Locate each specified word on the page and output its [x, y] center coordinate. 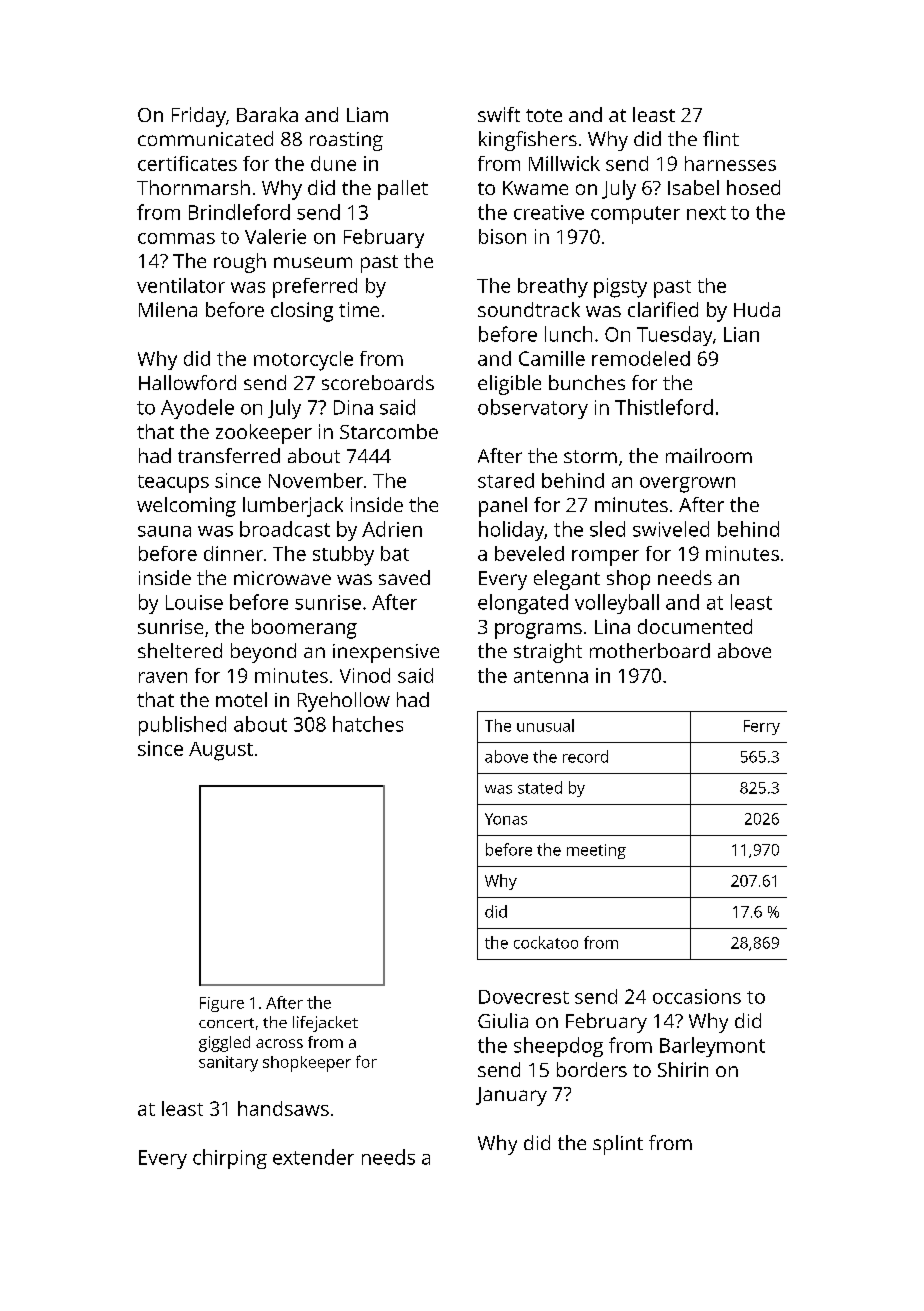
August [221, 751]
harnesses [730, 163]
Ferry [762, 727]
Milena [168, 309]
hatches [368, 724]
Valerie [275, 236]
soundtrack [529, 309]
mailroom [709, 455]
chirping [230, 1159]
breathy [553, 288]
